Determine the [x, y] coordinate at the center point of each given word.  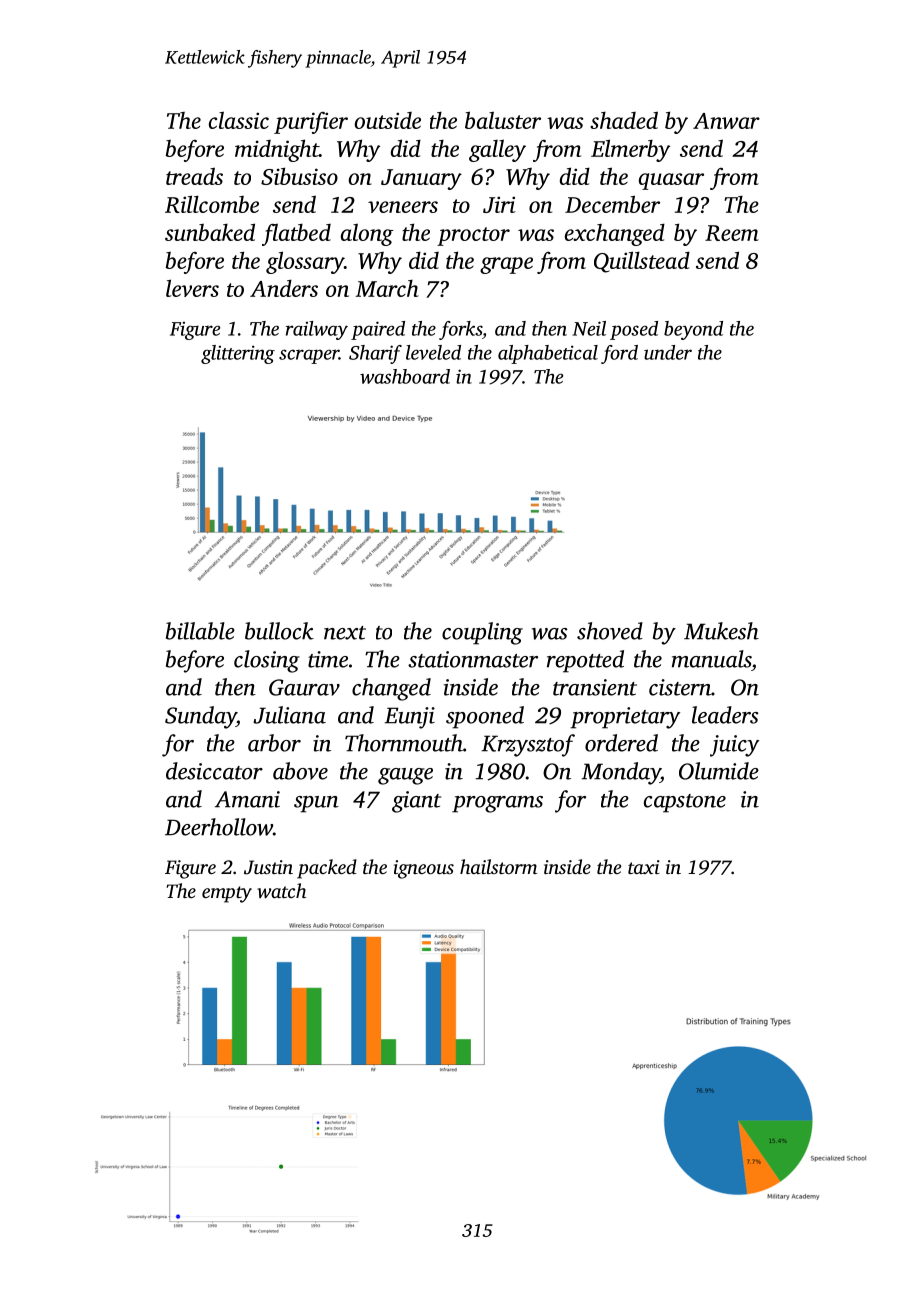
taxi [644, 867]
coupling [482, 633]
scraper [309, 356]
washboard [405, 376]
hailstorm [498, 866]
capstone [685, 803]
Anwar [726, 121]
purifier [311, 123]
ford [619, 354]
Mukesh [721, 631]
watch [281, 890]
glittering [238, 354]
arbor [274, 743]
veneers [403, 207]
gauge [405, 776]
